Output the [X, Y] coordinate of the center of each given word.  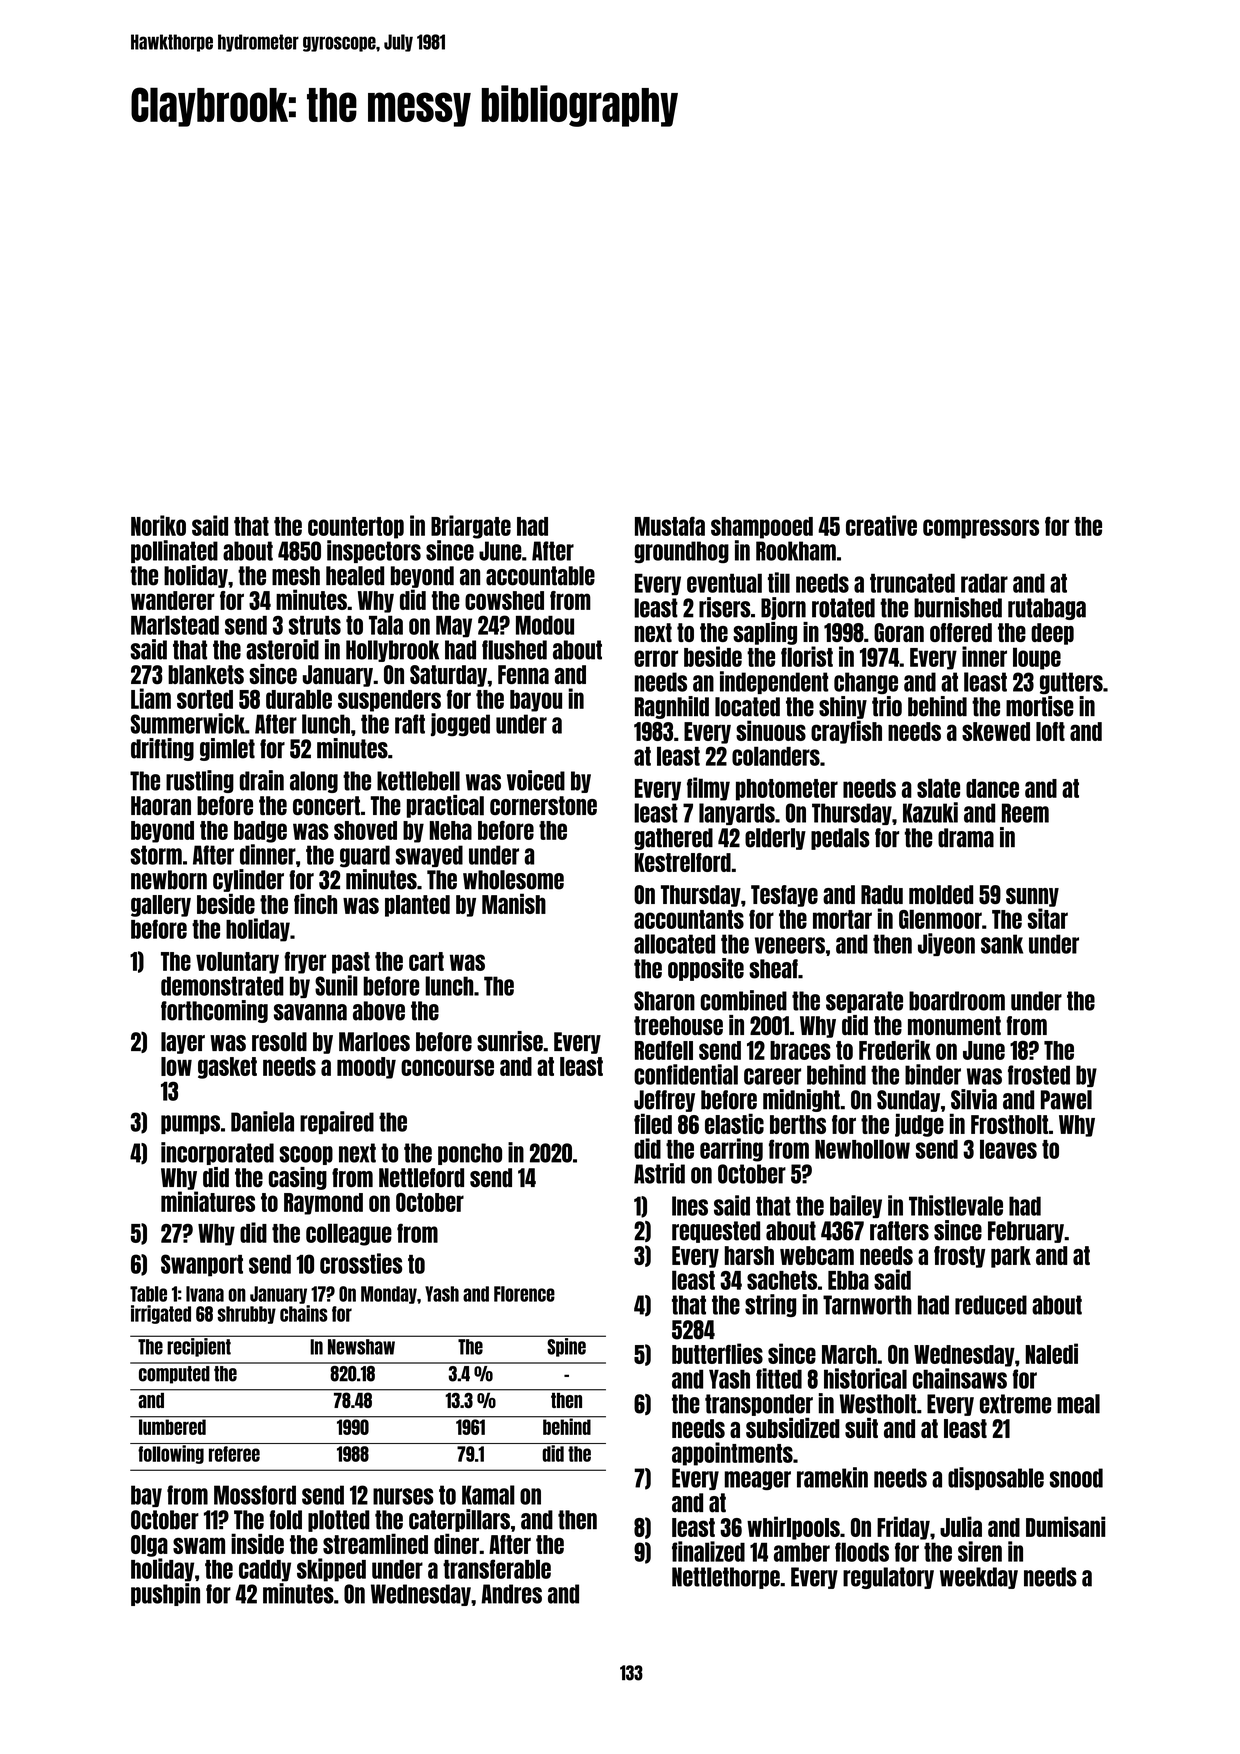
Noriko [158, 525]
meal [1078, 1404]
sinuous [771, 730]
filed [653, 1123]
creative [881, 525]
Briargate [471, 527]
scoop [306, 1155]
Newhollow [862, 1149]
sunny [1032, 897]
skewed [996, 731]
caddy [265, 1571]
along [314, 782]
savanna [310, 1012]
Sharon [664, 1001]
